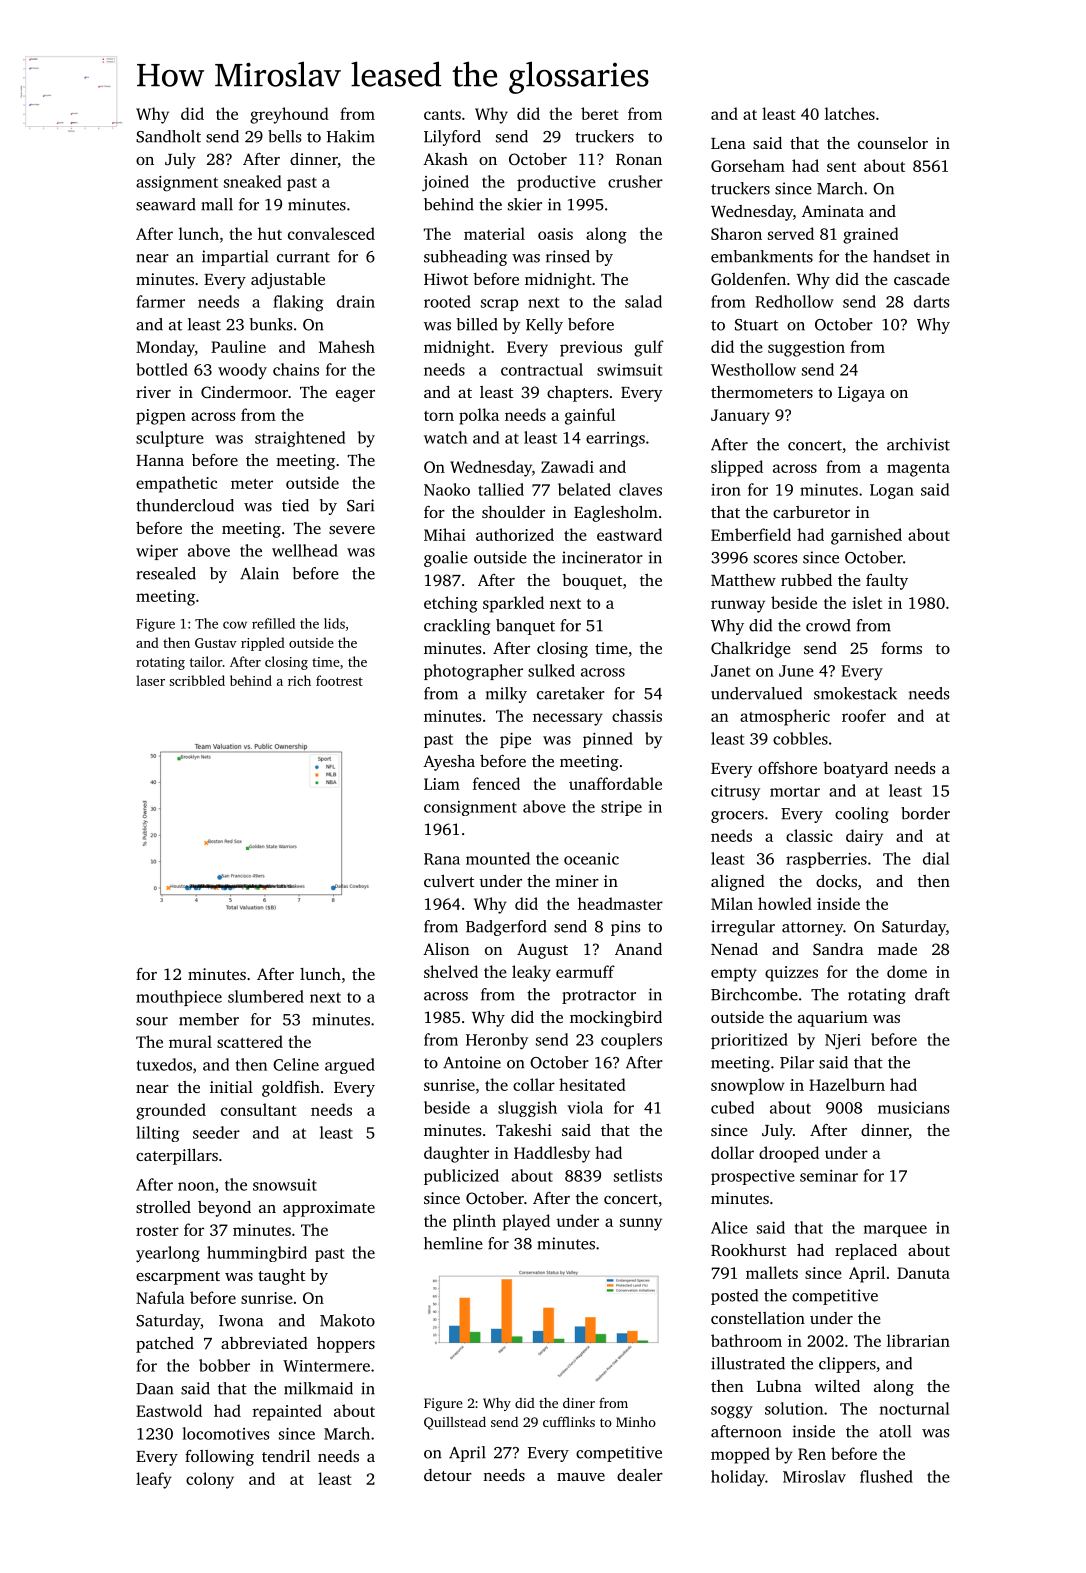 Image resolution: width=1086 pixels, height=1573 pixels. I want to click on crowd, so click(828, 625).
